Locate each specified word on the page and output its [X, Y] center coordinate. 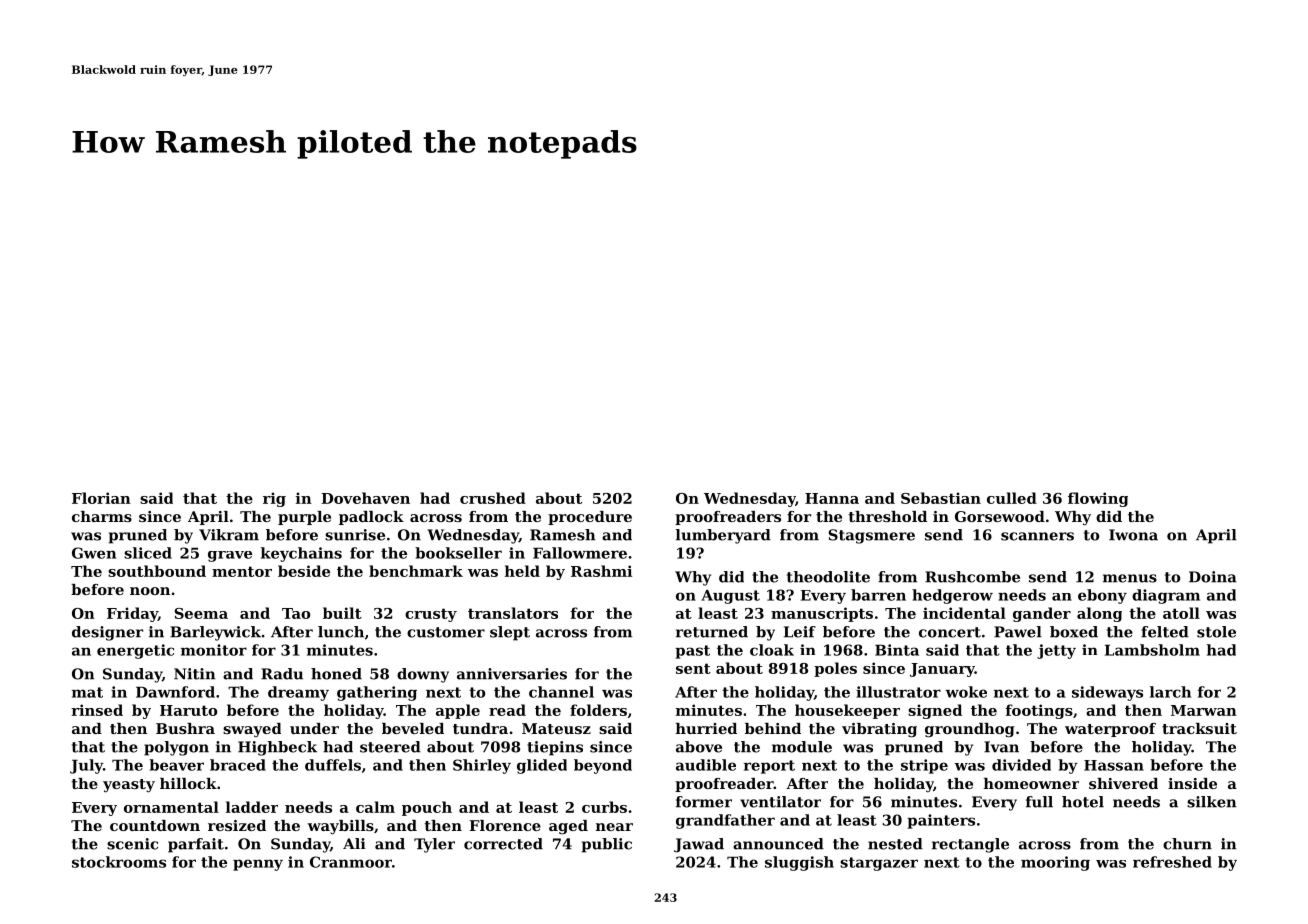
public [607, 845]
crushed [493, 498]
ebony [1102, 596]
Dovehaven [365, 498]
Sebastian [941, 498]
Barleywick [215, 633]
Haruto [188, 710]
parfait [196, 845]
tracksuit [1199, 728]
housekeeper [847, 711]
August [730, 596]
